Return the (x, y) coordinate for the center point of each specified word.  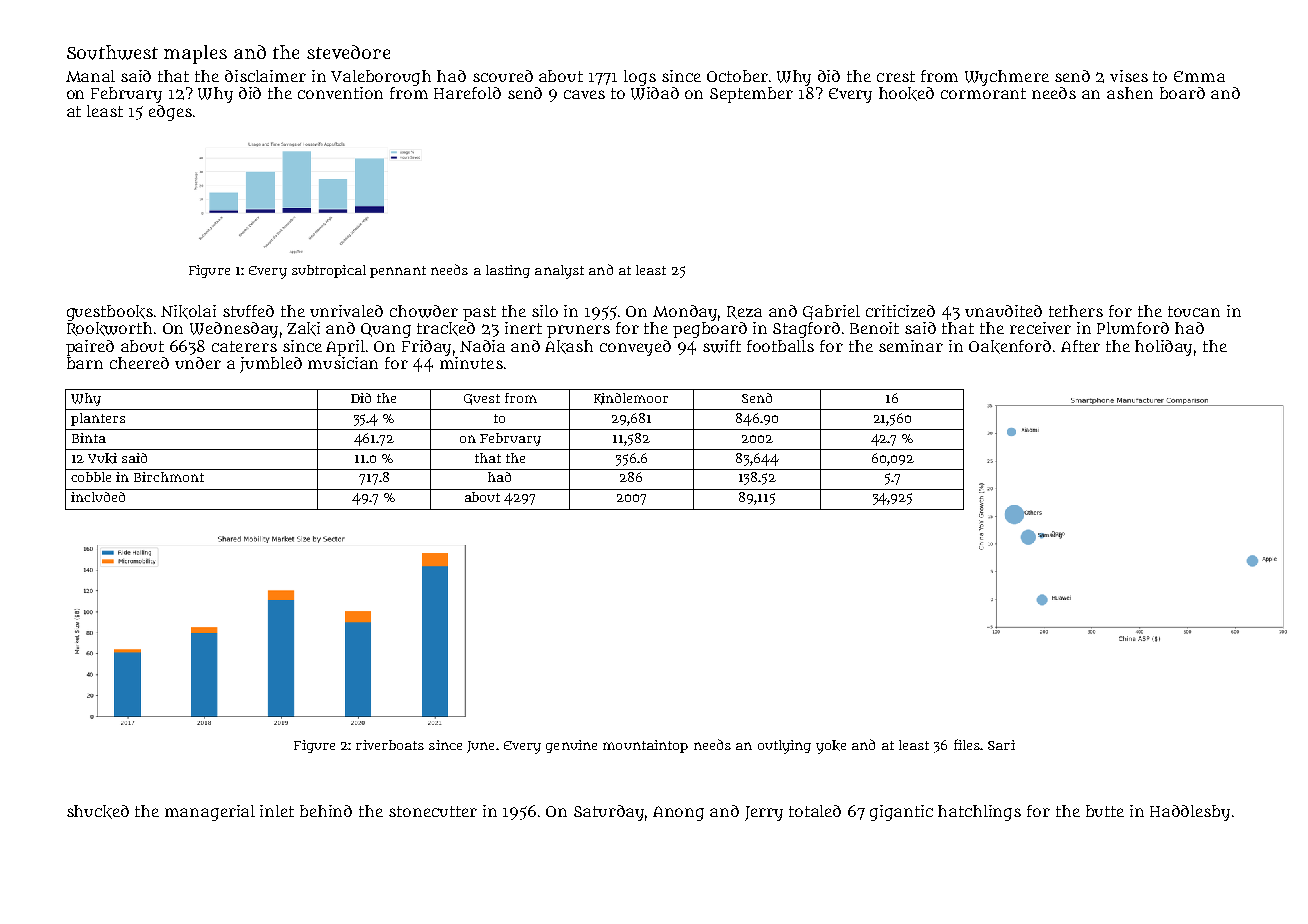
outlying (784, 747)
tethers (1076, 311)
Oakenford (1010, 347)
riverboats (390, 745)
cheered (139, 363)
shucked (98, 812)
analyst (559, 272)
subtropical (329, 271)
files (967, 744)
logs (640, 78)
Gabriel (831, 312)
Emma (1199, 76)
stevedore (348, 52)
